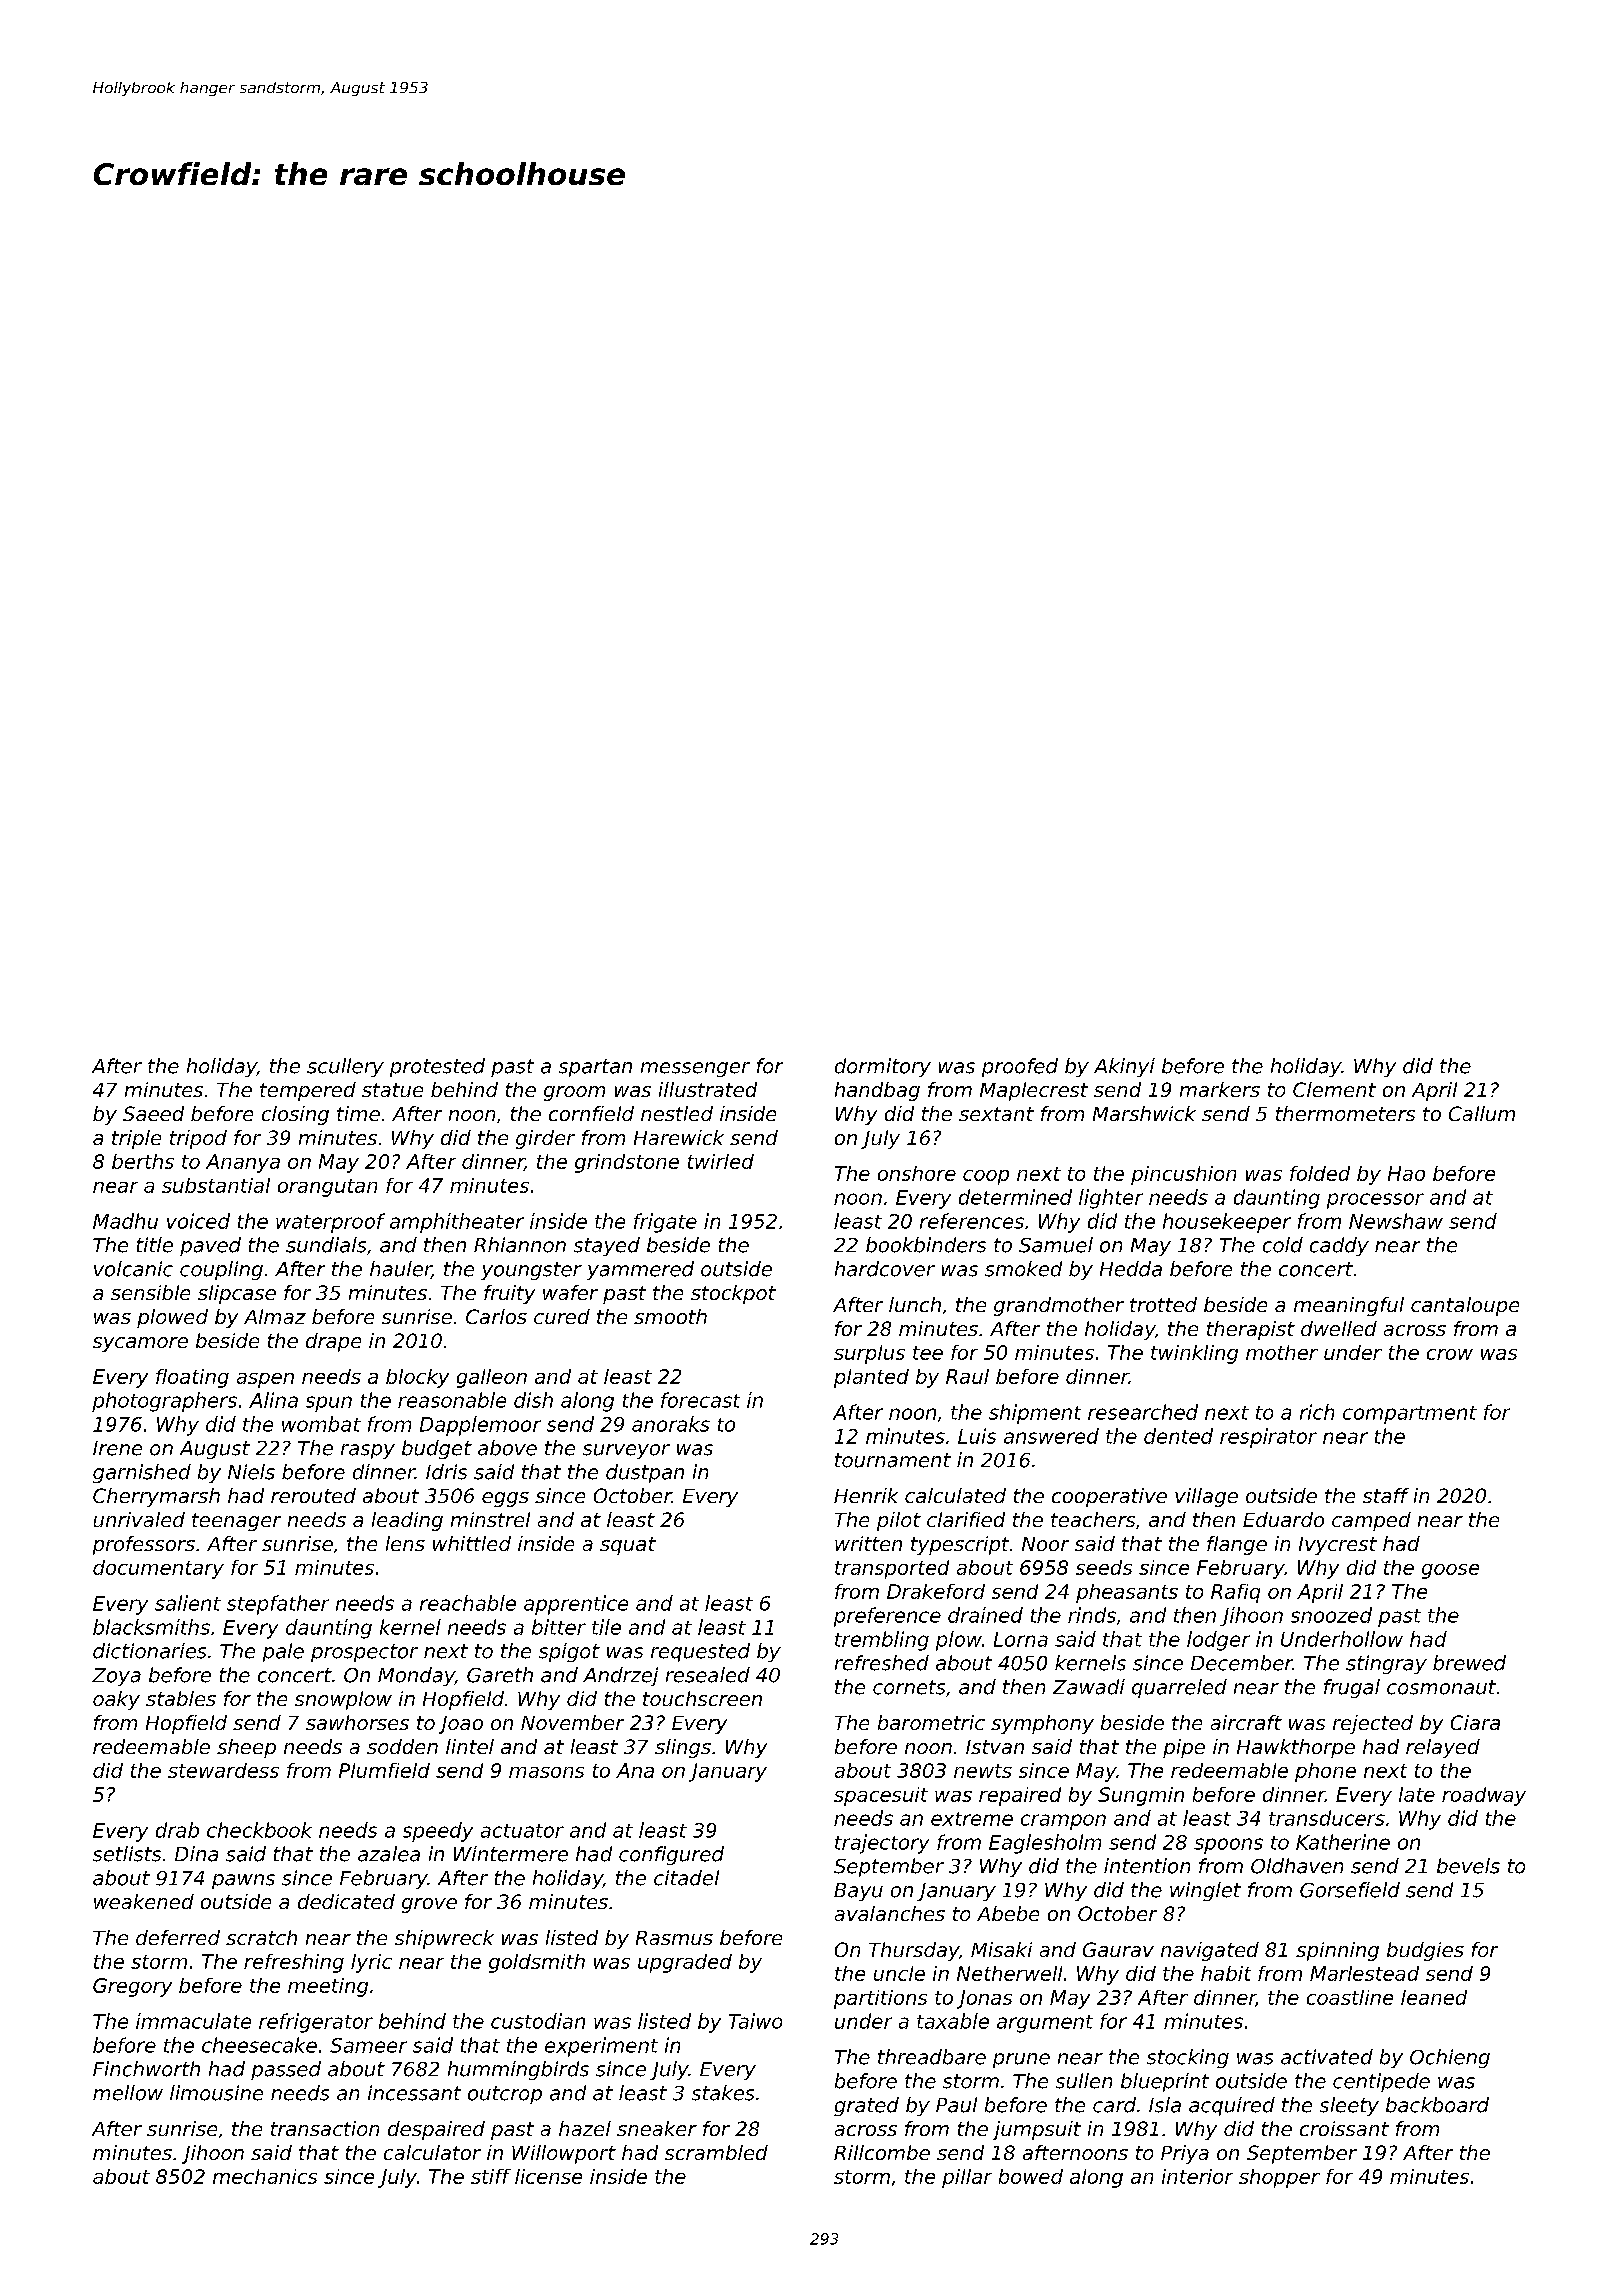 This screenshot has height=2292, width=1620. I want to click on bevels, so click(1468, 1866).
